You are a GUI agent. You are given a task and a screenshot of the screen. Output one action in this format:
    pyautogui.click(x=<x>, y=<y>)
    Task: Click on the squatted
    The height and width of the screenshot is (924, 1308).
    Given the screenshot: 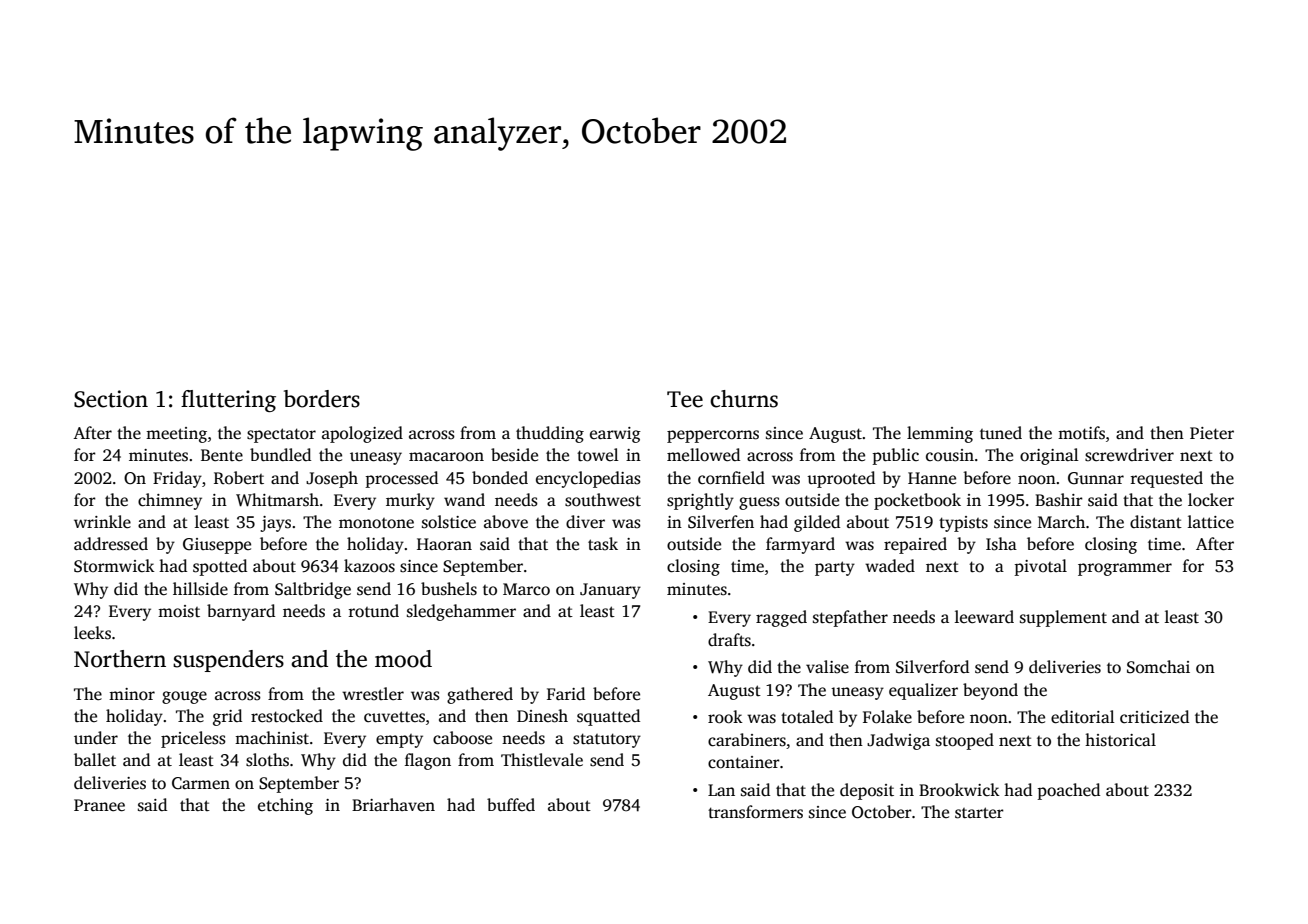 What is the action you would take?
    pyautogui.click(x=608, y=717)
